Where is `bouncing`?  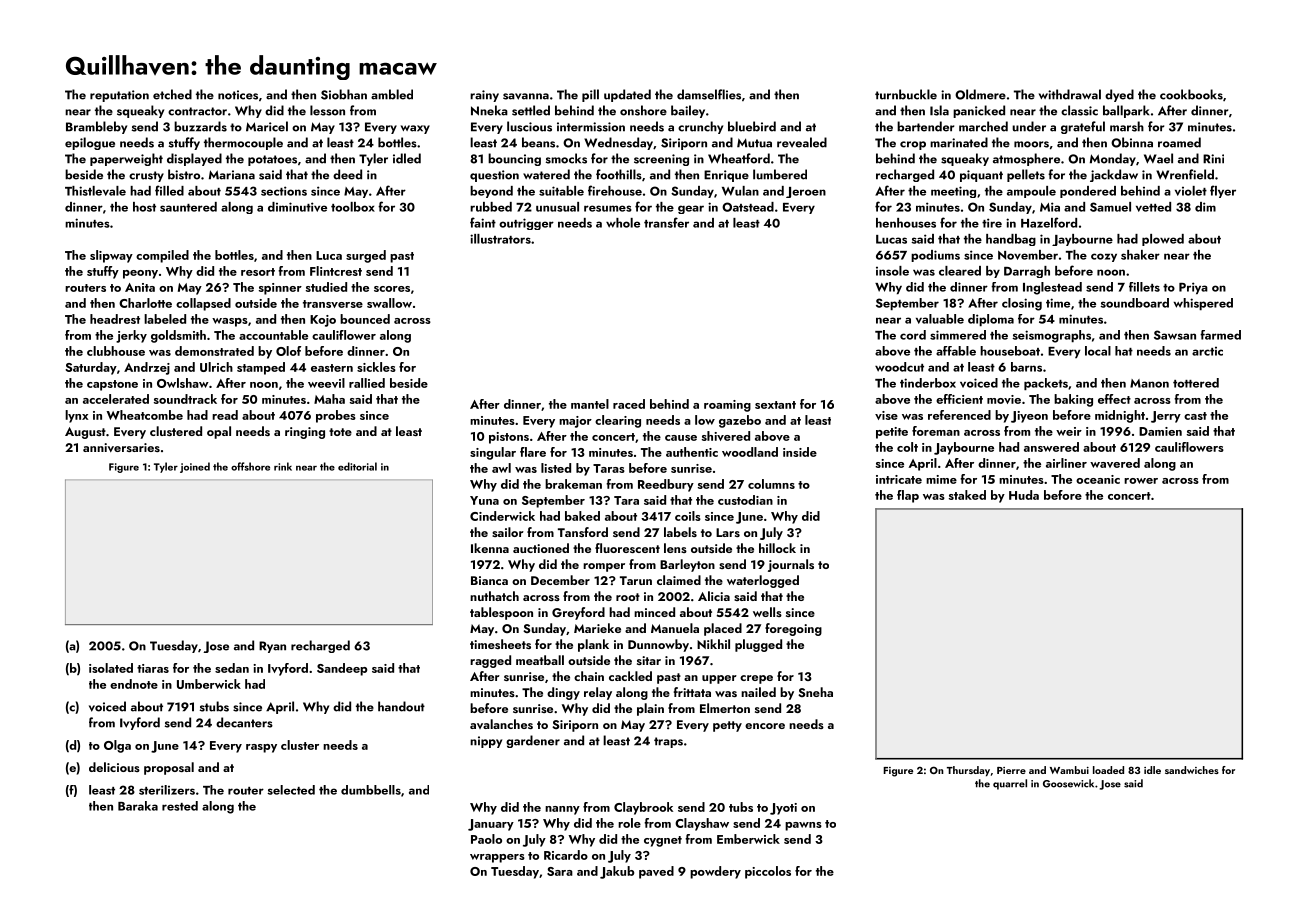 bouncing is located at coordinates (514, 159).
